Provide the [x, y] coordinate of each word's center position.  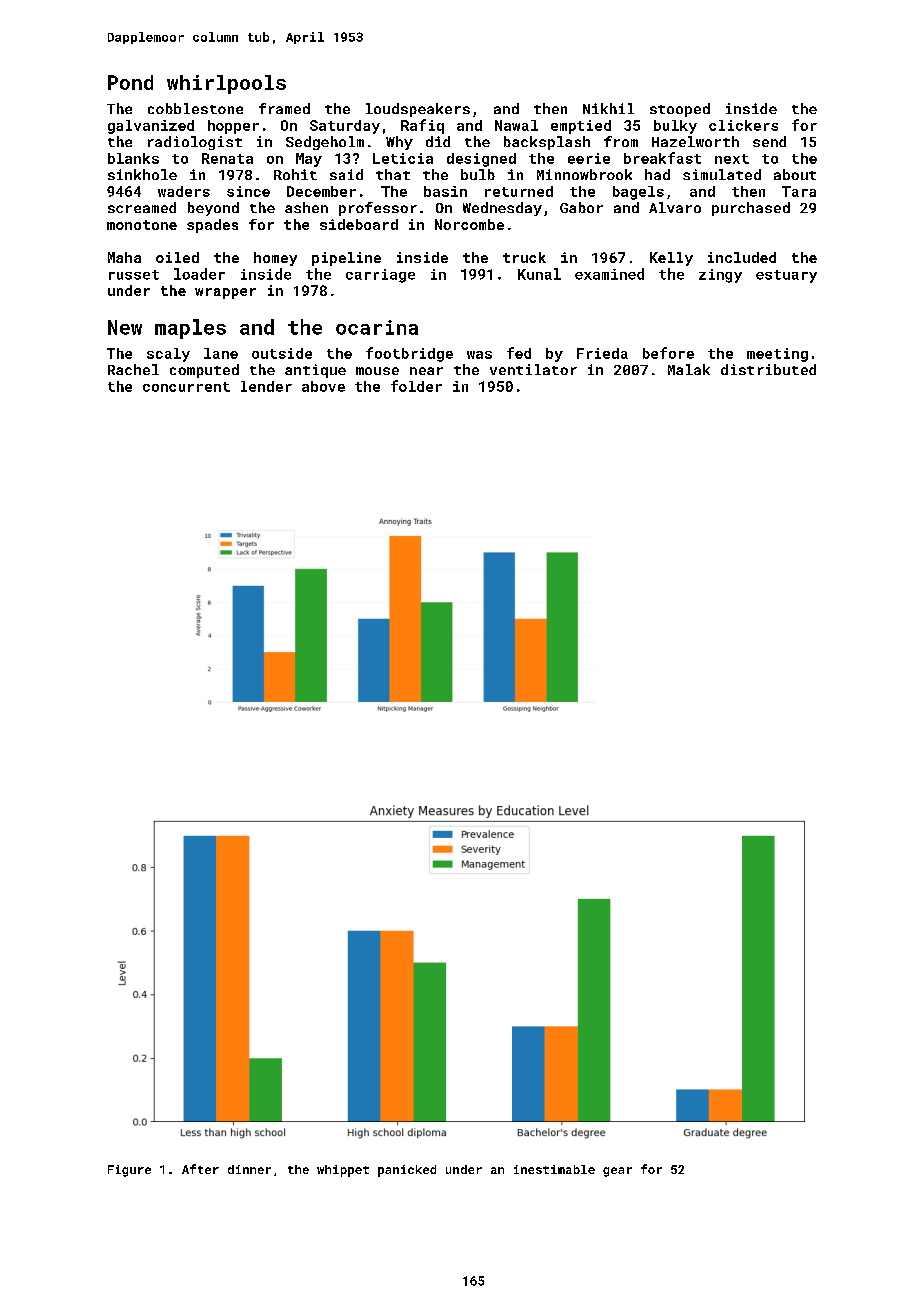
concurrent [186, 387]
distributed [768, 369]
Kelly [671, 259]
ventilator [533, 369]
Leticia [403, 158]
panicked [407, 1171]
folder [416, 386]
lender [266, 386]
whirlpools [226, 84]
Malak [689, 369]
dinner [249, 1169]
